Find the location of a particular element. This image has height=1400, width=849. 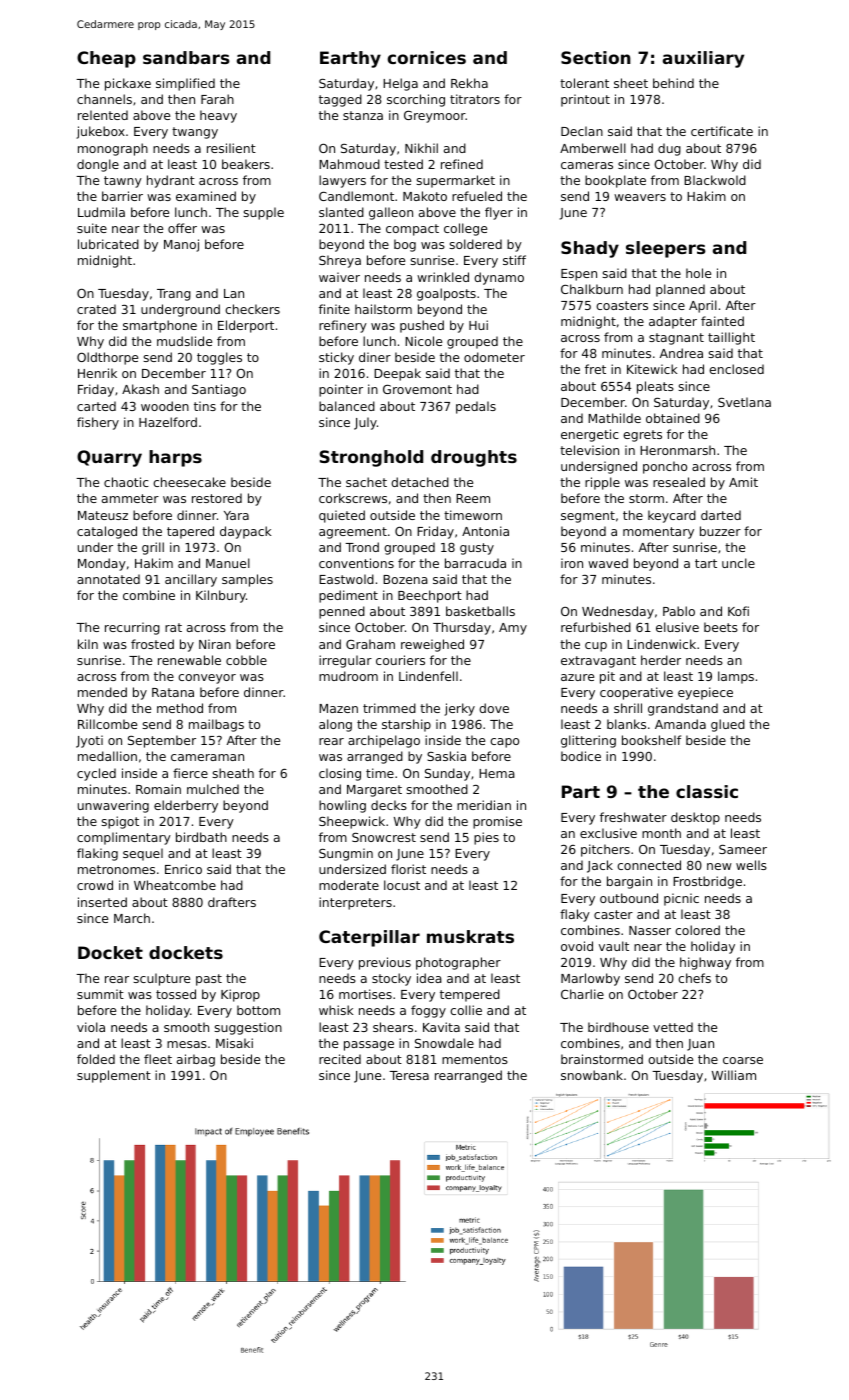

snowbank is located at coordinates (592, 1075).
